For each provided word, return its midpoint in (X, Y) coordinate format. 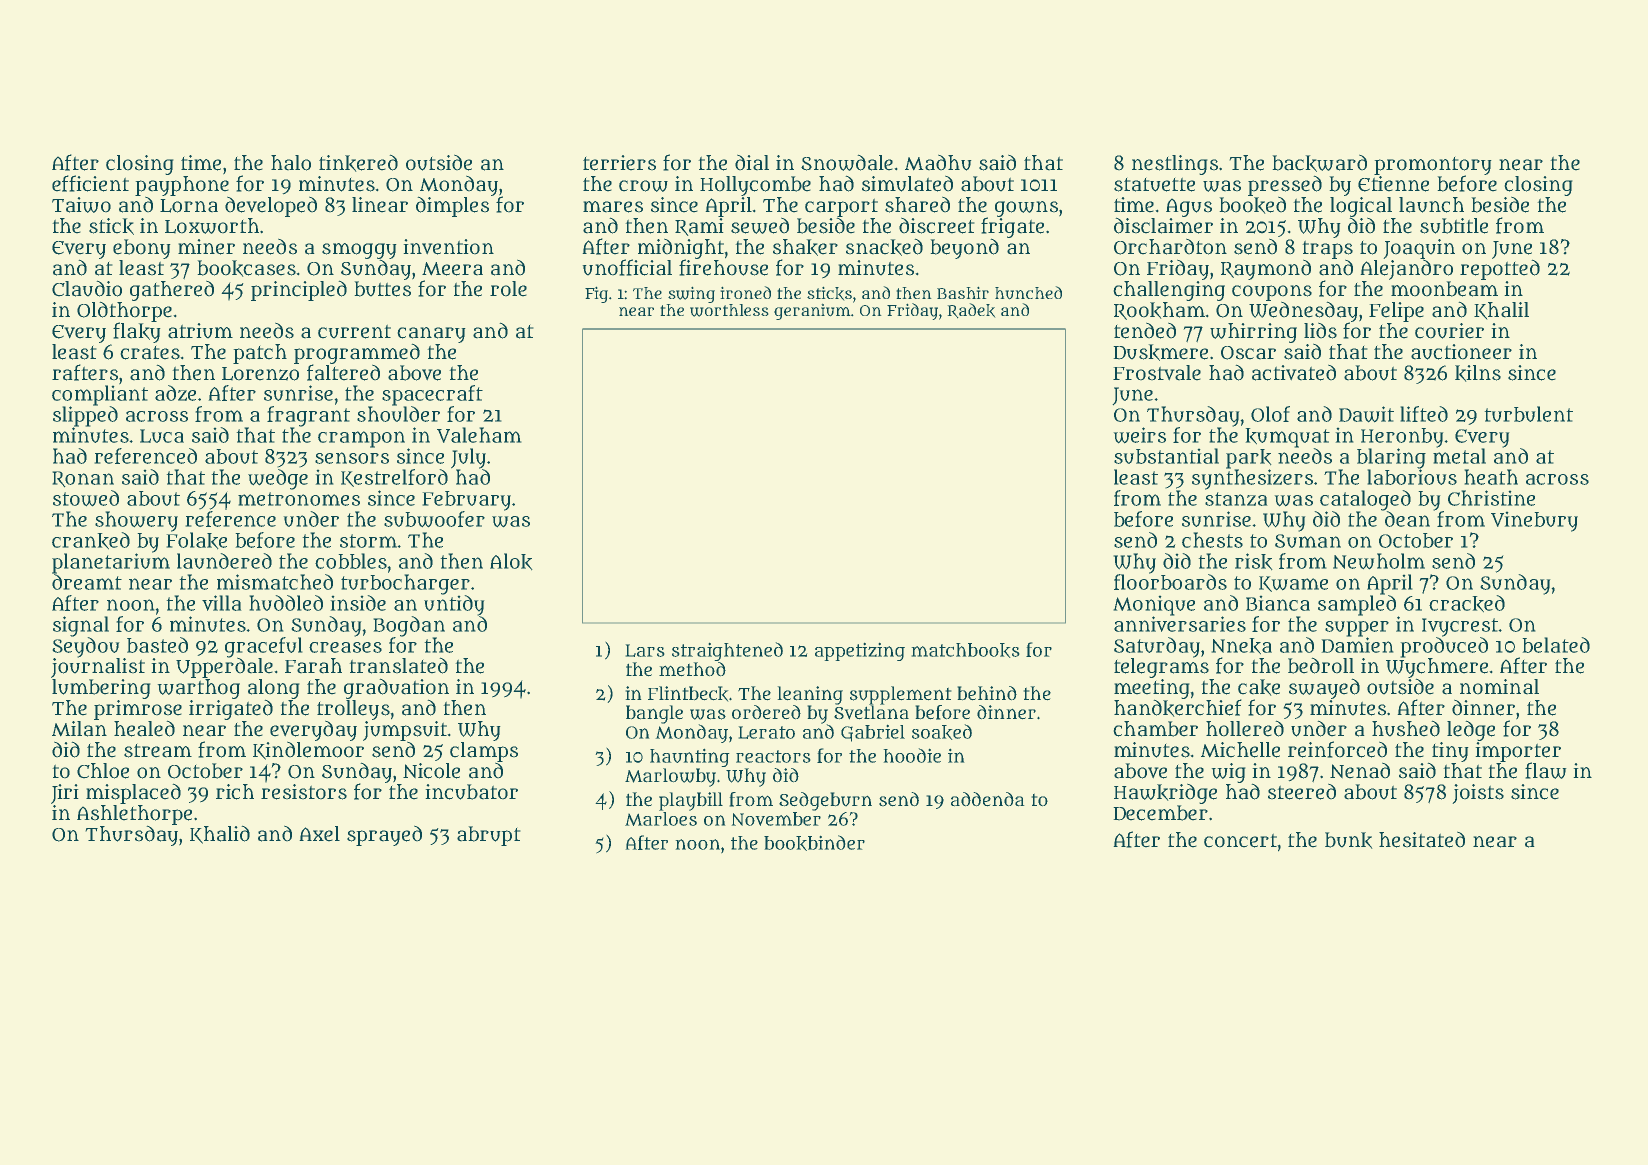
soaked (942, 732)
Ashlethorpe (134, 815)
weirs (1139, 435)
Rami (699, 227)
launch (1431, 205)
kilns (1478, 373)
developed (271, 206)
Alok (511, 562)
